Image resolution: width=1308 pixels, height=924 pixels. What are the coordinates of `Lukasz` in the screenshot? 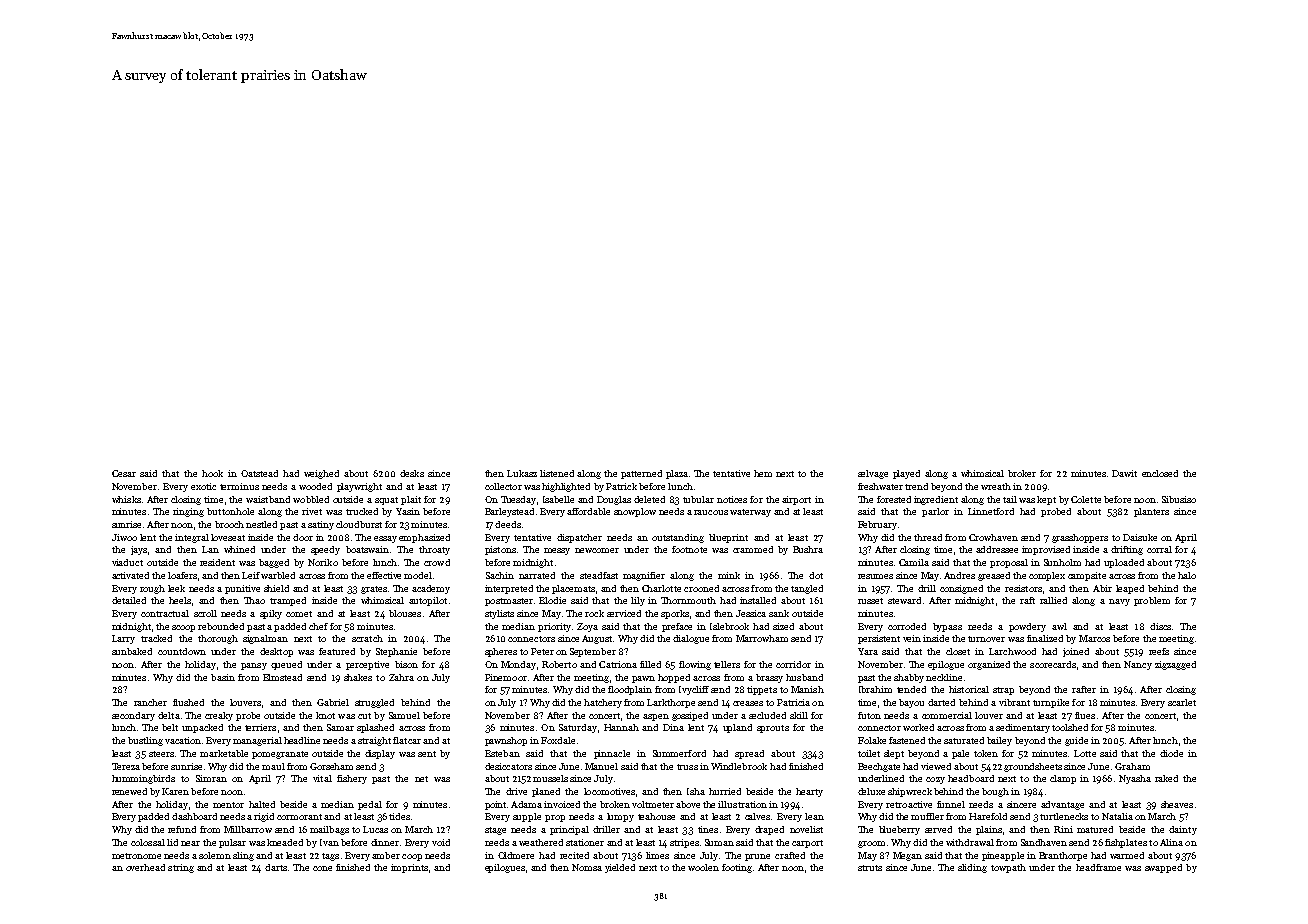 It's located at (522, 473).
